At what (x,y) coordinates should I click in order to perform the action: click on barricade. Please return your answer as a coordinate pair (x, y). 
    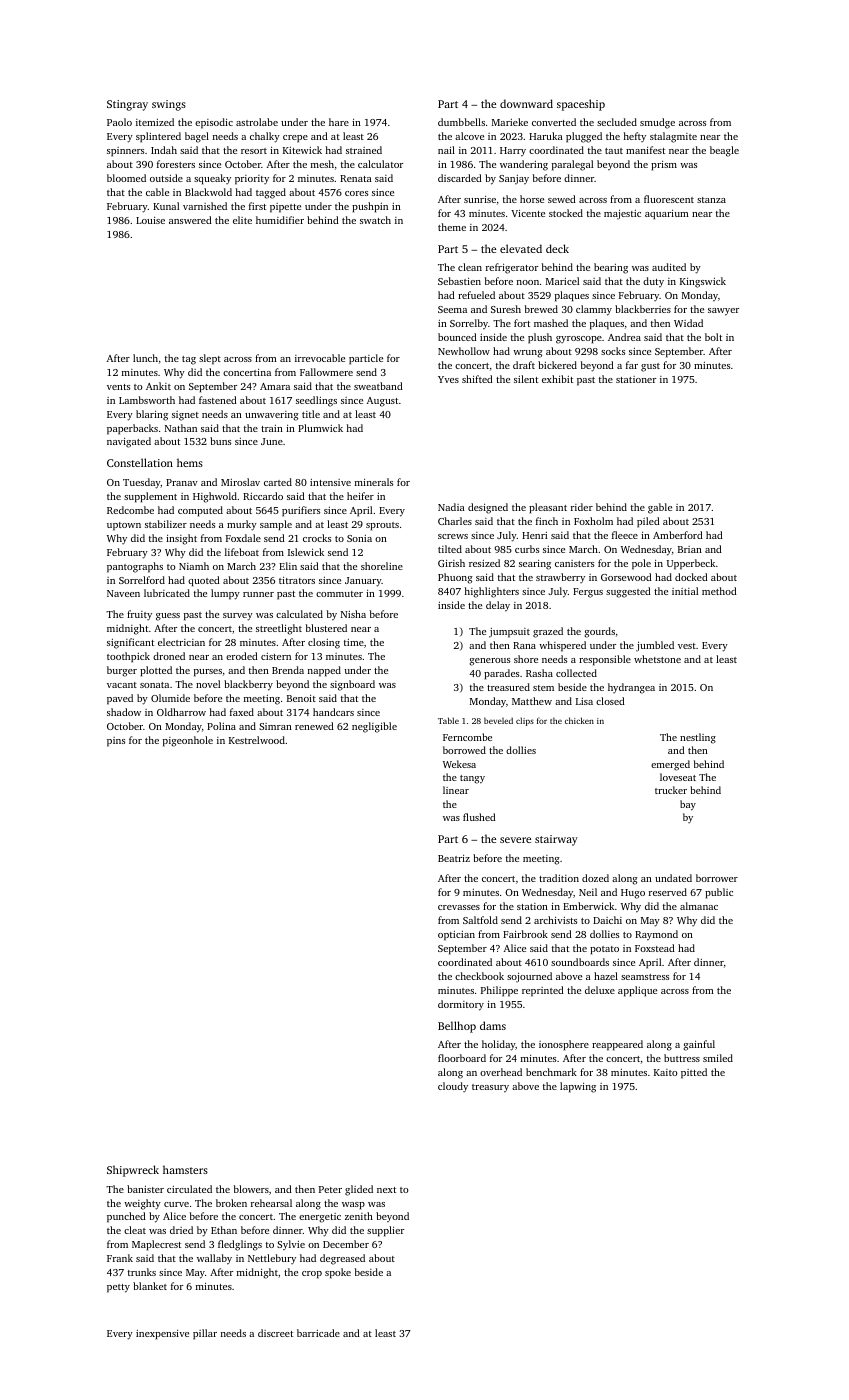
    Looking at the image, I should click on (318, 1333).
